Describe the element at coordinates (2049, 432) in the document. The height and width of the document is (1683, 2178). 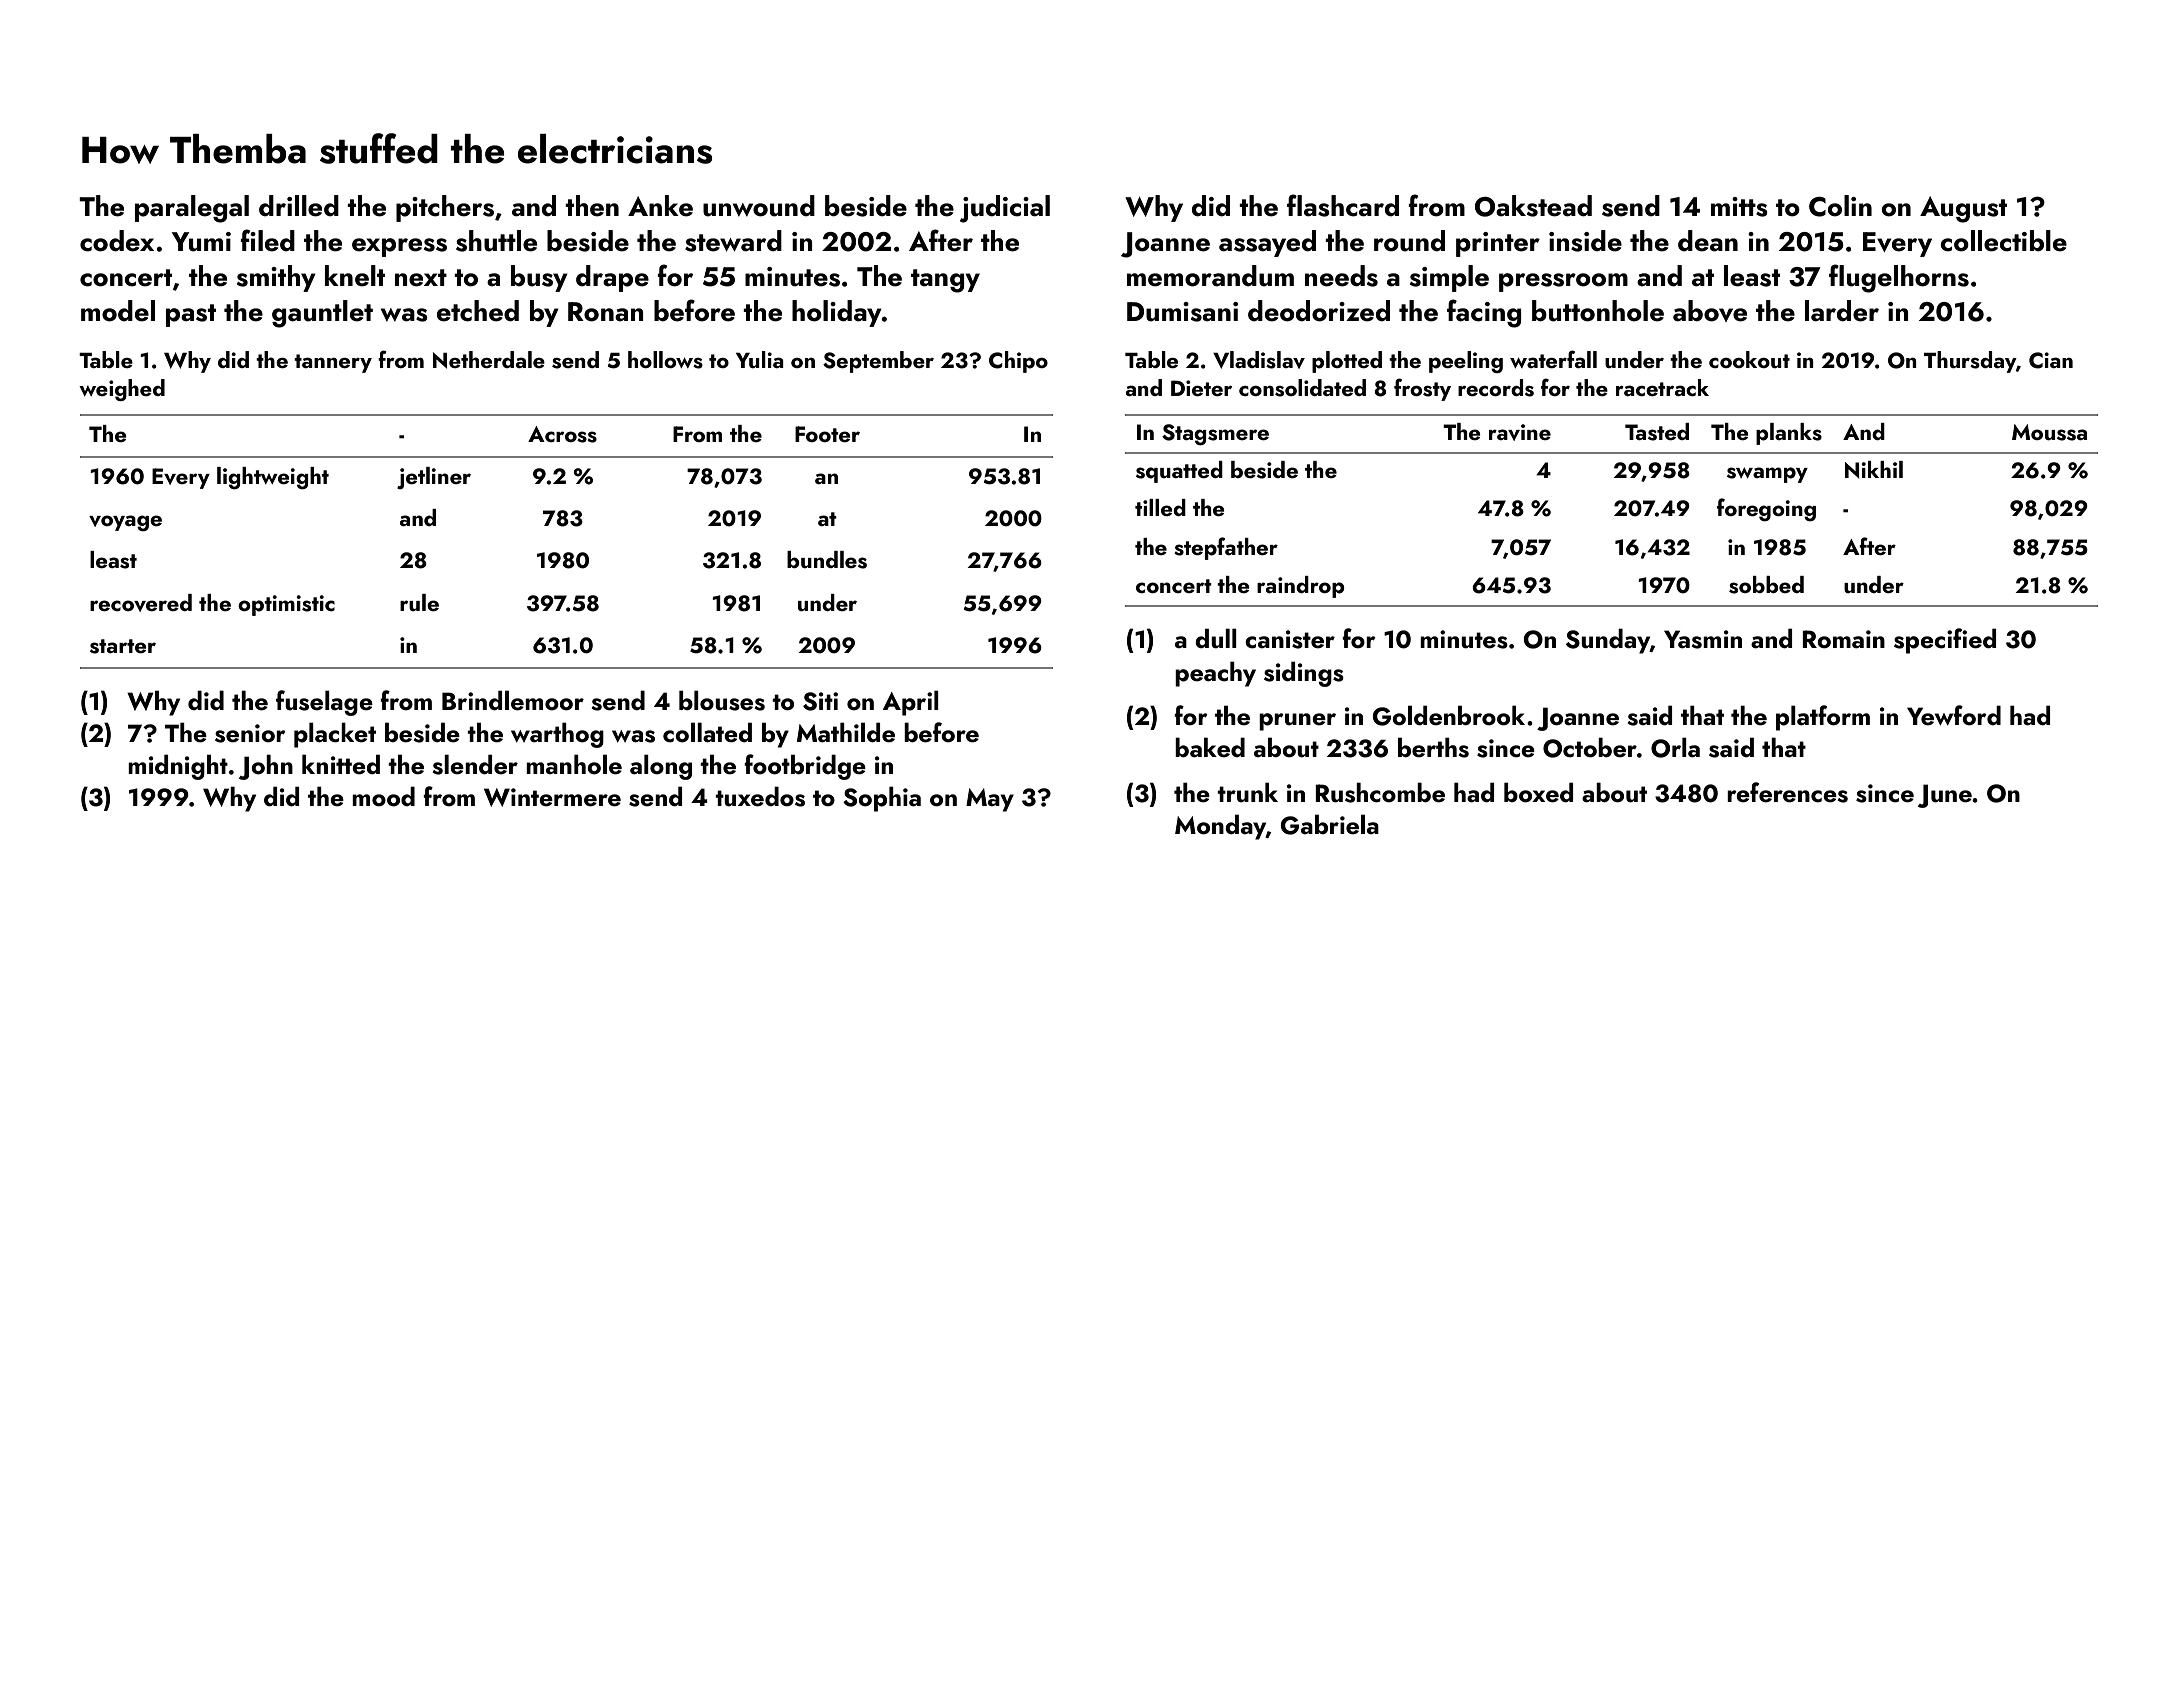
I see `Moussa` at that location.
